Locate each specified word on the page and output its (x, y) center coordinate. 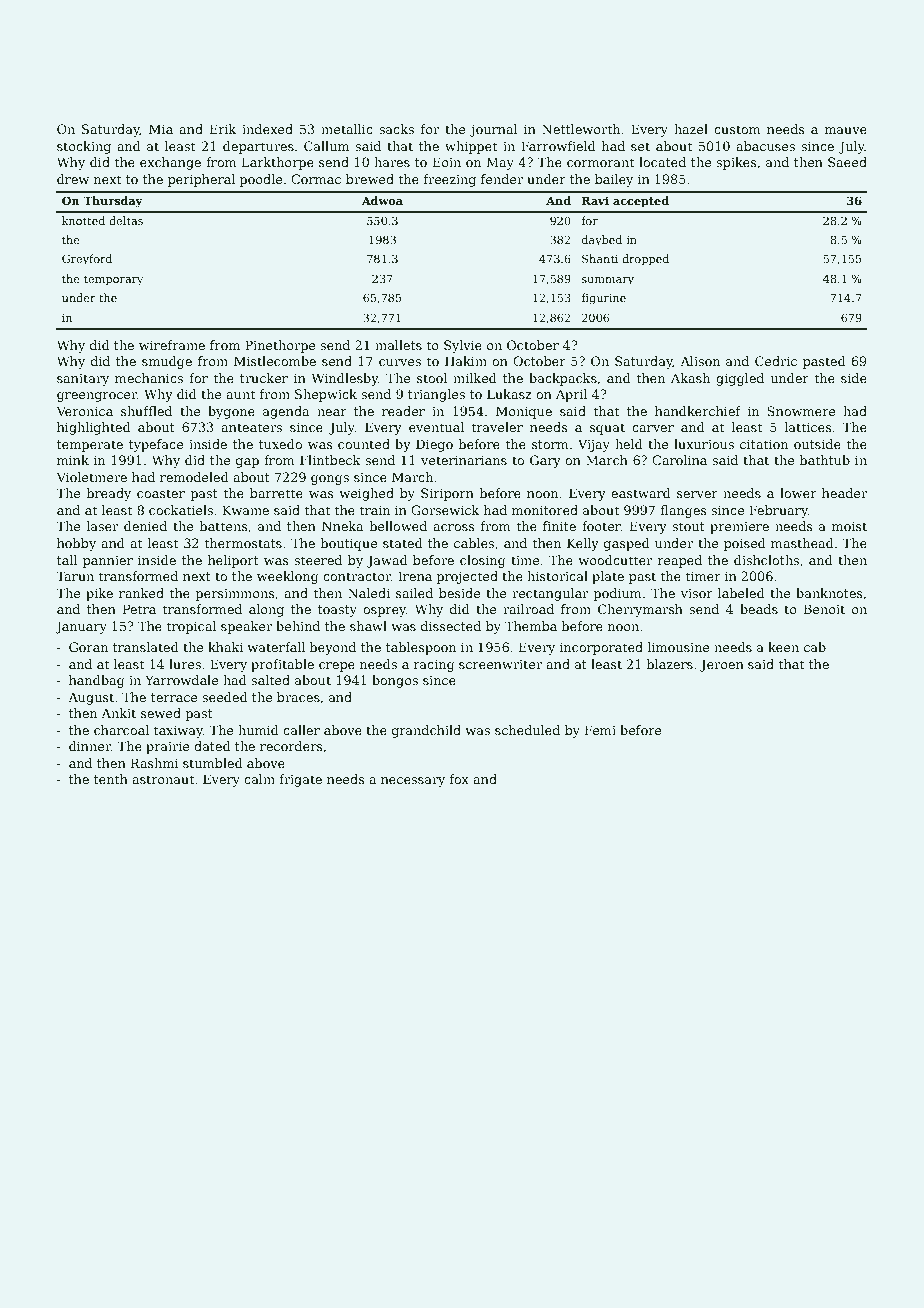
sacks (396, 129)
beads (759, 609)
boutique (349, 544)
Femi (600, 730)
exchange (170, 163)
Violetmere (92, 477)
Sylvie (463, 346)
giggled (740, 379)
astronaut (163, 779)
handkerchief (698, 411)
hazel (691, 129)
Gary (545, 461)
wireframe (172, 345)
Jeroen (722, 665)
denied (145, 526)
